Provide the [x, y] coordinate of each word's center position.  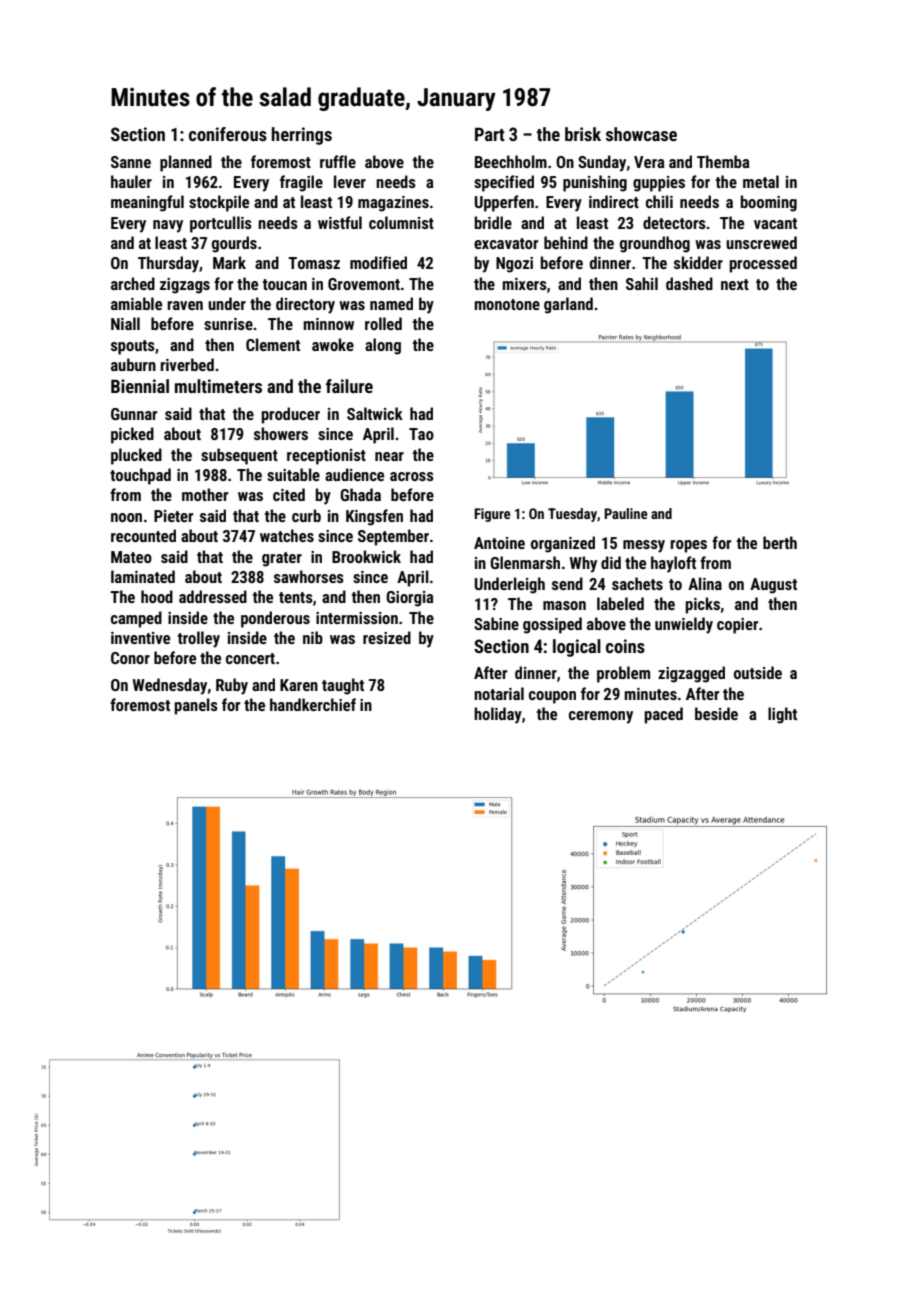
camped [136, 619]
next [735, 284]
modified [378, 262]
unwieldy [684, 625]
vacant [775, 223]
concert [250, 658]
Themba [723, 161]
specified [504, 183]
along [383, 346]
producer [290, 415]
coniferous [228, 134]
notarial [499, 693]
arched [133, 283]
